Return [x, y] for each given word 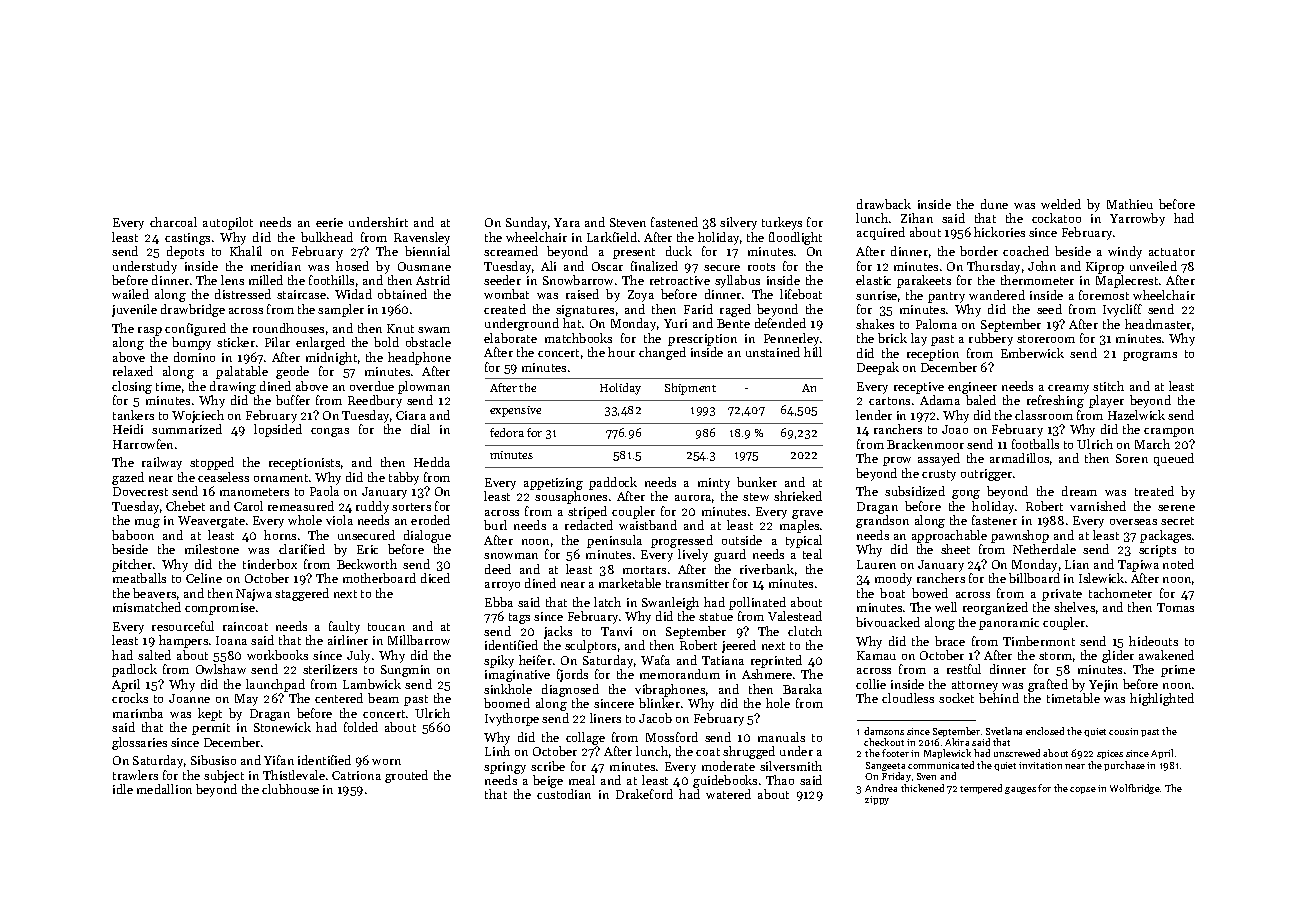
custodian [564, 794]
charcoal [173, 222]
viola [339, 520]
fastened [674, 222]
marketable [630, 583]
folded [361, 727]
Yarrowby [1137, 219]
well [946, 607]
